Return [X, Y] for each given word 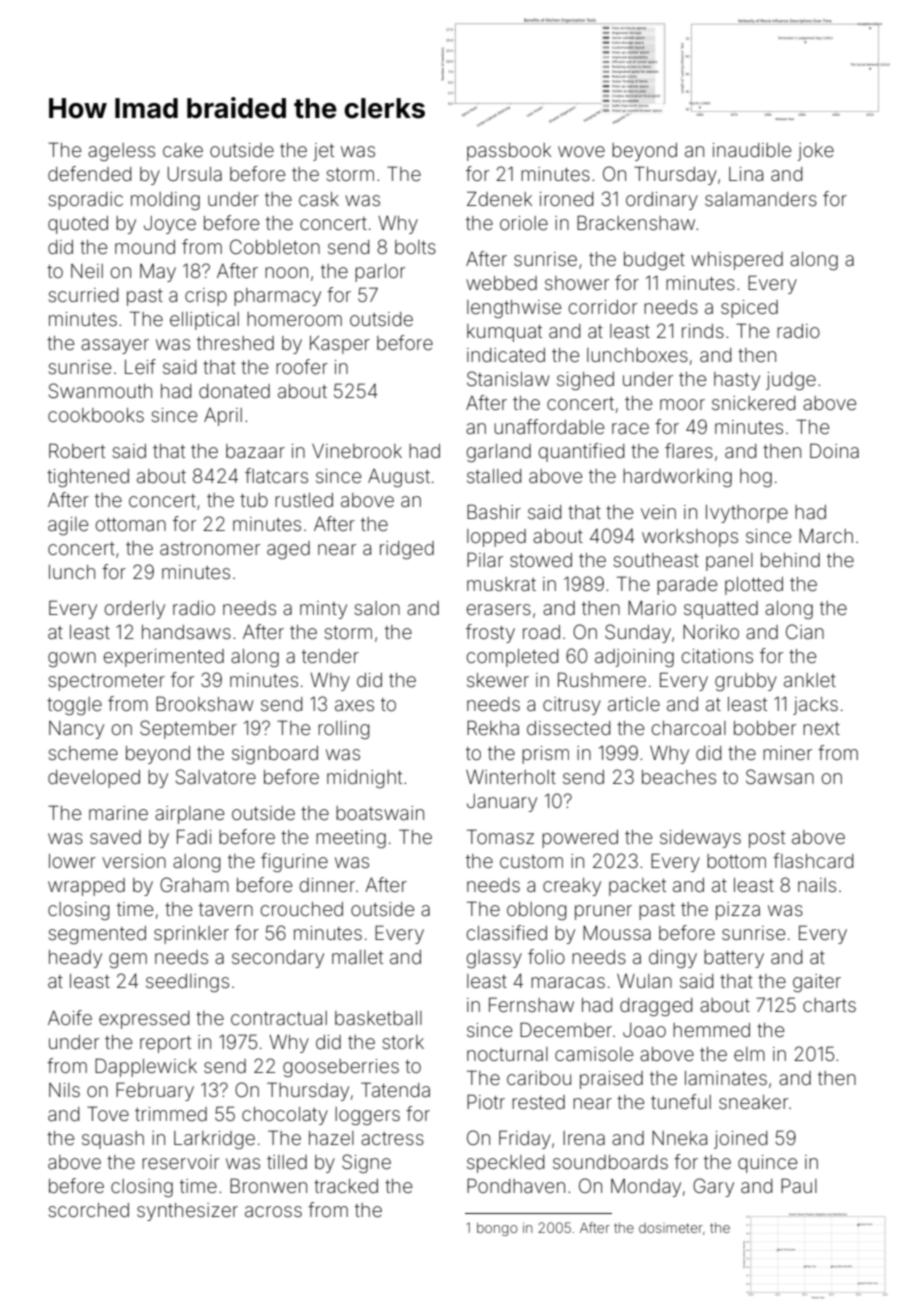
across [273, 1211]
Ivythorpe [747, 514]
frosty [490, 633]
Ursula [195, 174]
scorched [89, 1210]
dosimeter [671, 1228]
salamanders [761, 199]
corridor [602, 307]
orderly [134, 610]
